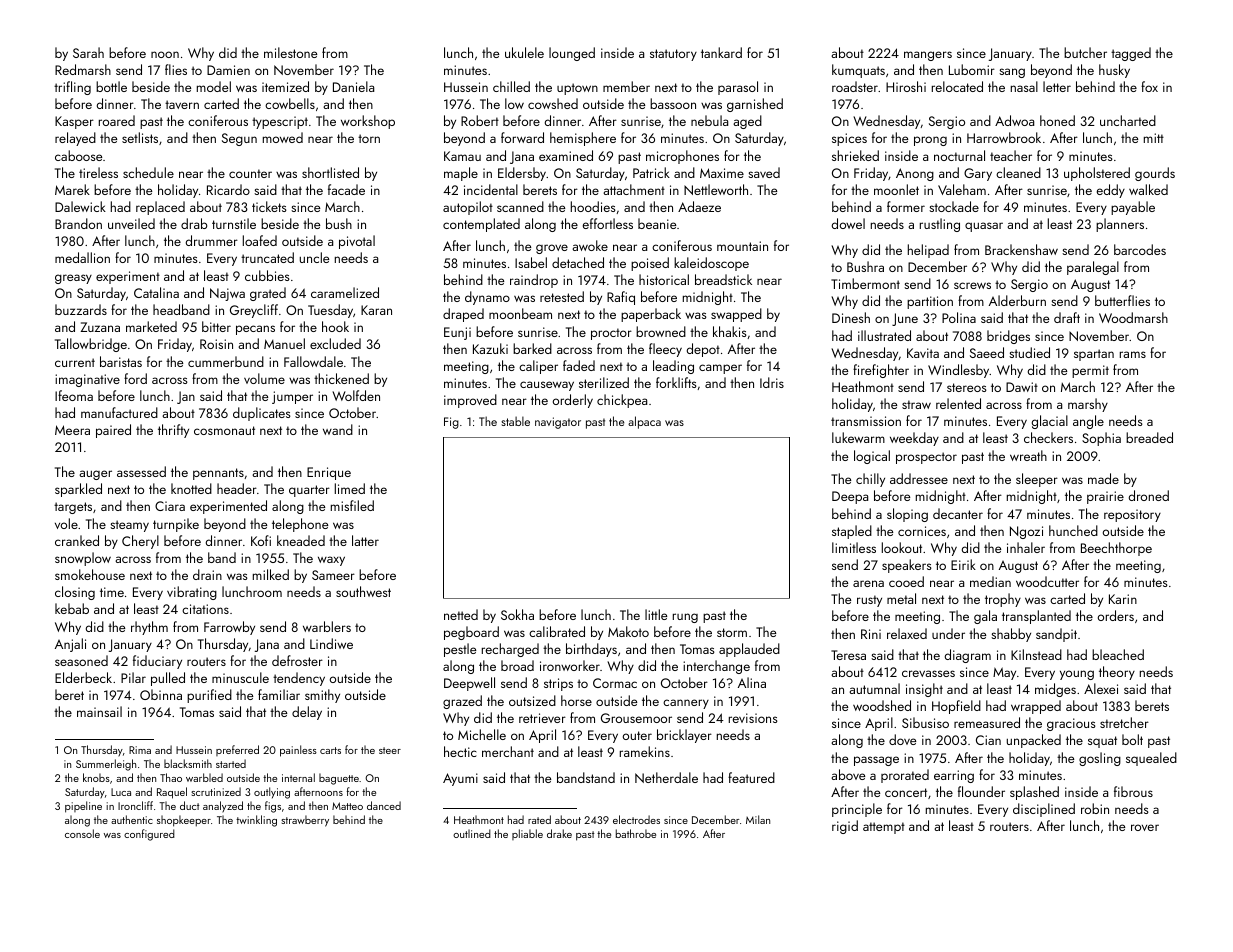 The image size is (1233, 952). Describe the element at coordinates (460, 650) in the screenshot. I see `pestle` at that location.
